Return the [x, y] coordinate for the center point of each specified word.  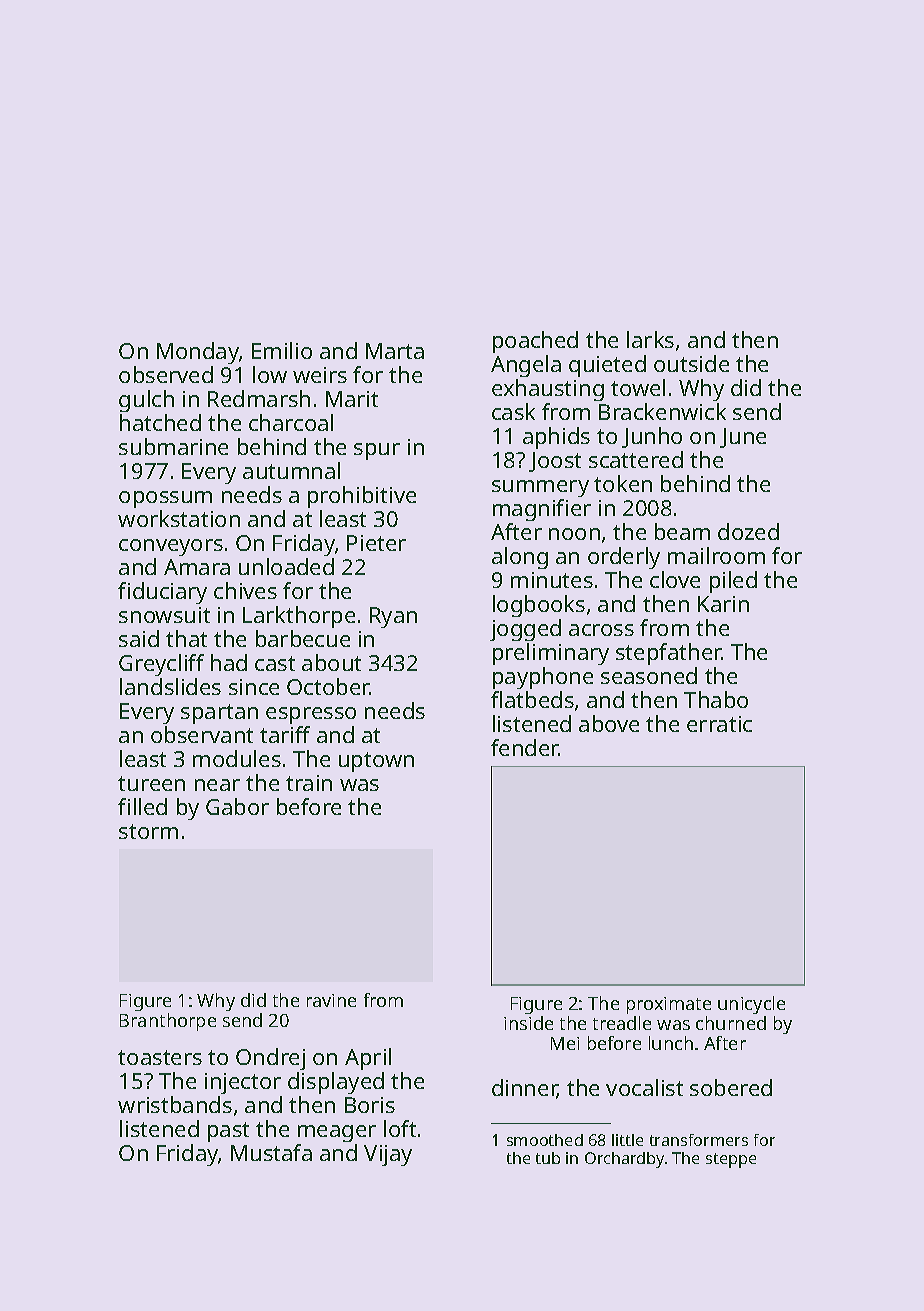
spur [377, 451]
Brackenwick [662, 411]
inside [528, 1023]
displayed [336, 1083]
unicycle [751, 1005]
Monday [198, 353]
